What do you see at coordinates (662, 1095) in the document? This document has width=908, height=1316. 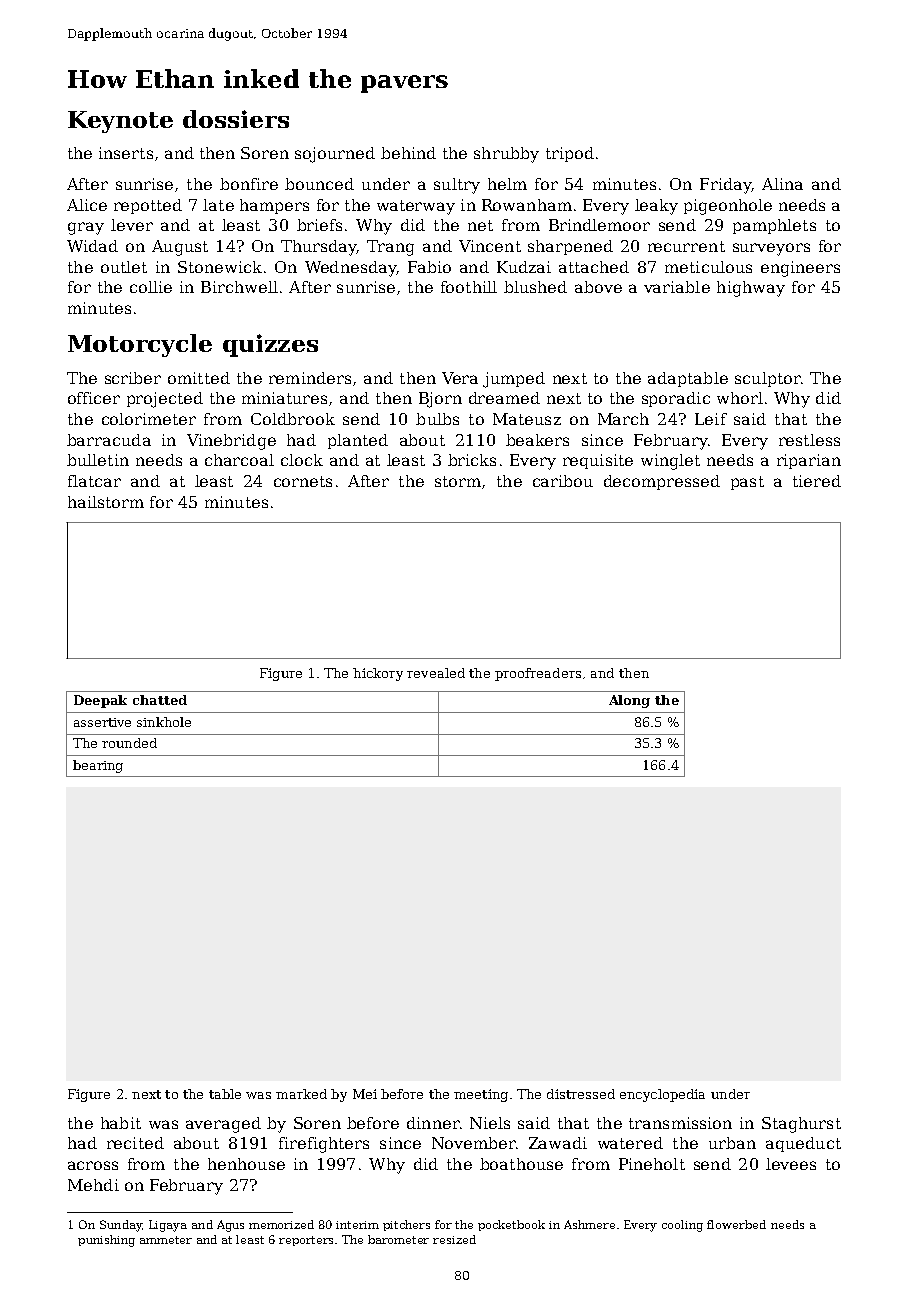 I see `encyclopedia` at bounding box center [662, 1095].
